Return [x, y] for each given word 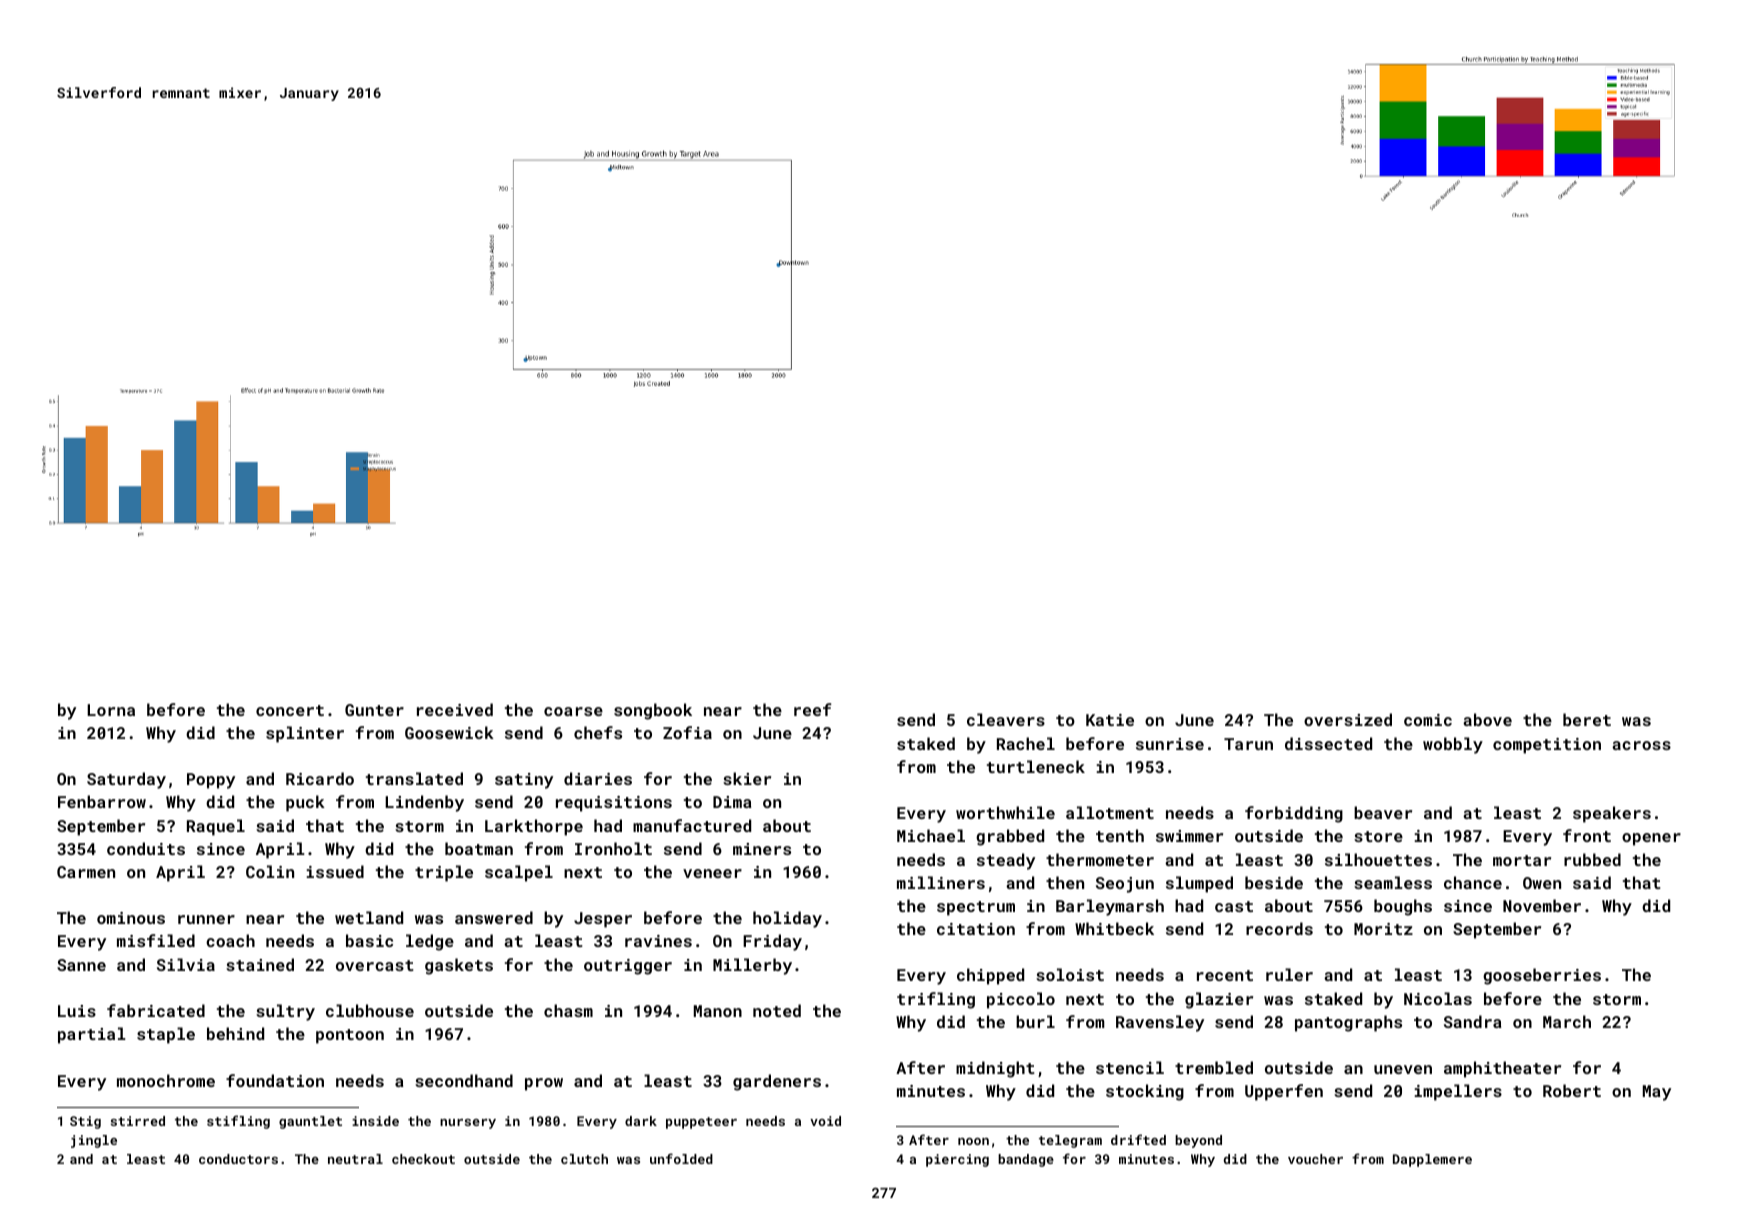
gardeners [777, 1082]
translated [414, 778]
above [1487, 719]
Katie [1110, 720]
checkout [423, 1159]
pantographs [1348, 1023]
